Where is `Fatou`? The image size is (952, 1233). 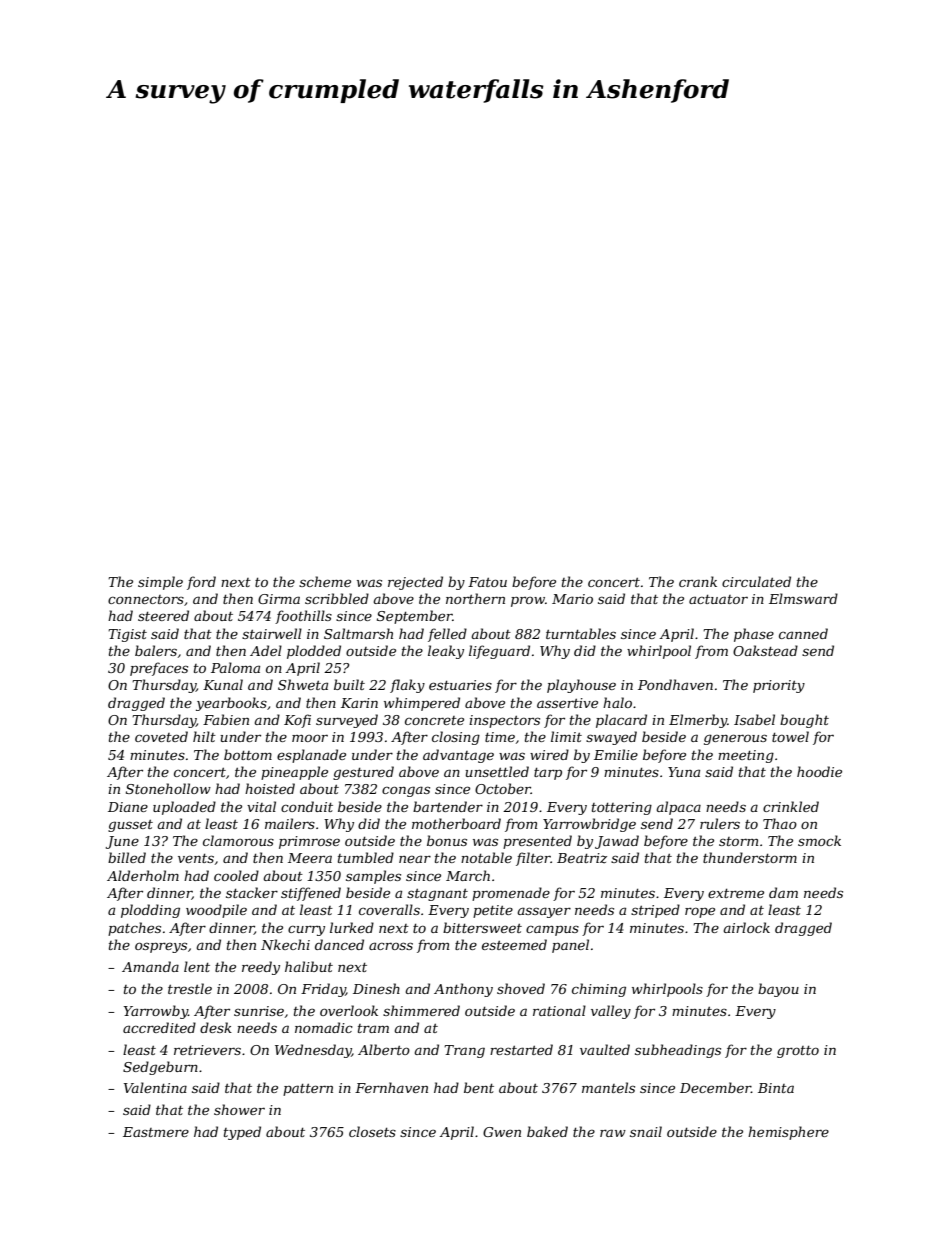
Fatou is located at coordinates (487, 582).
